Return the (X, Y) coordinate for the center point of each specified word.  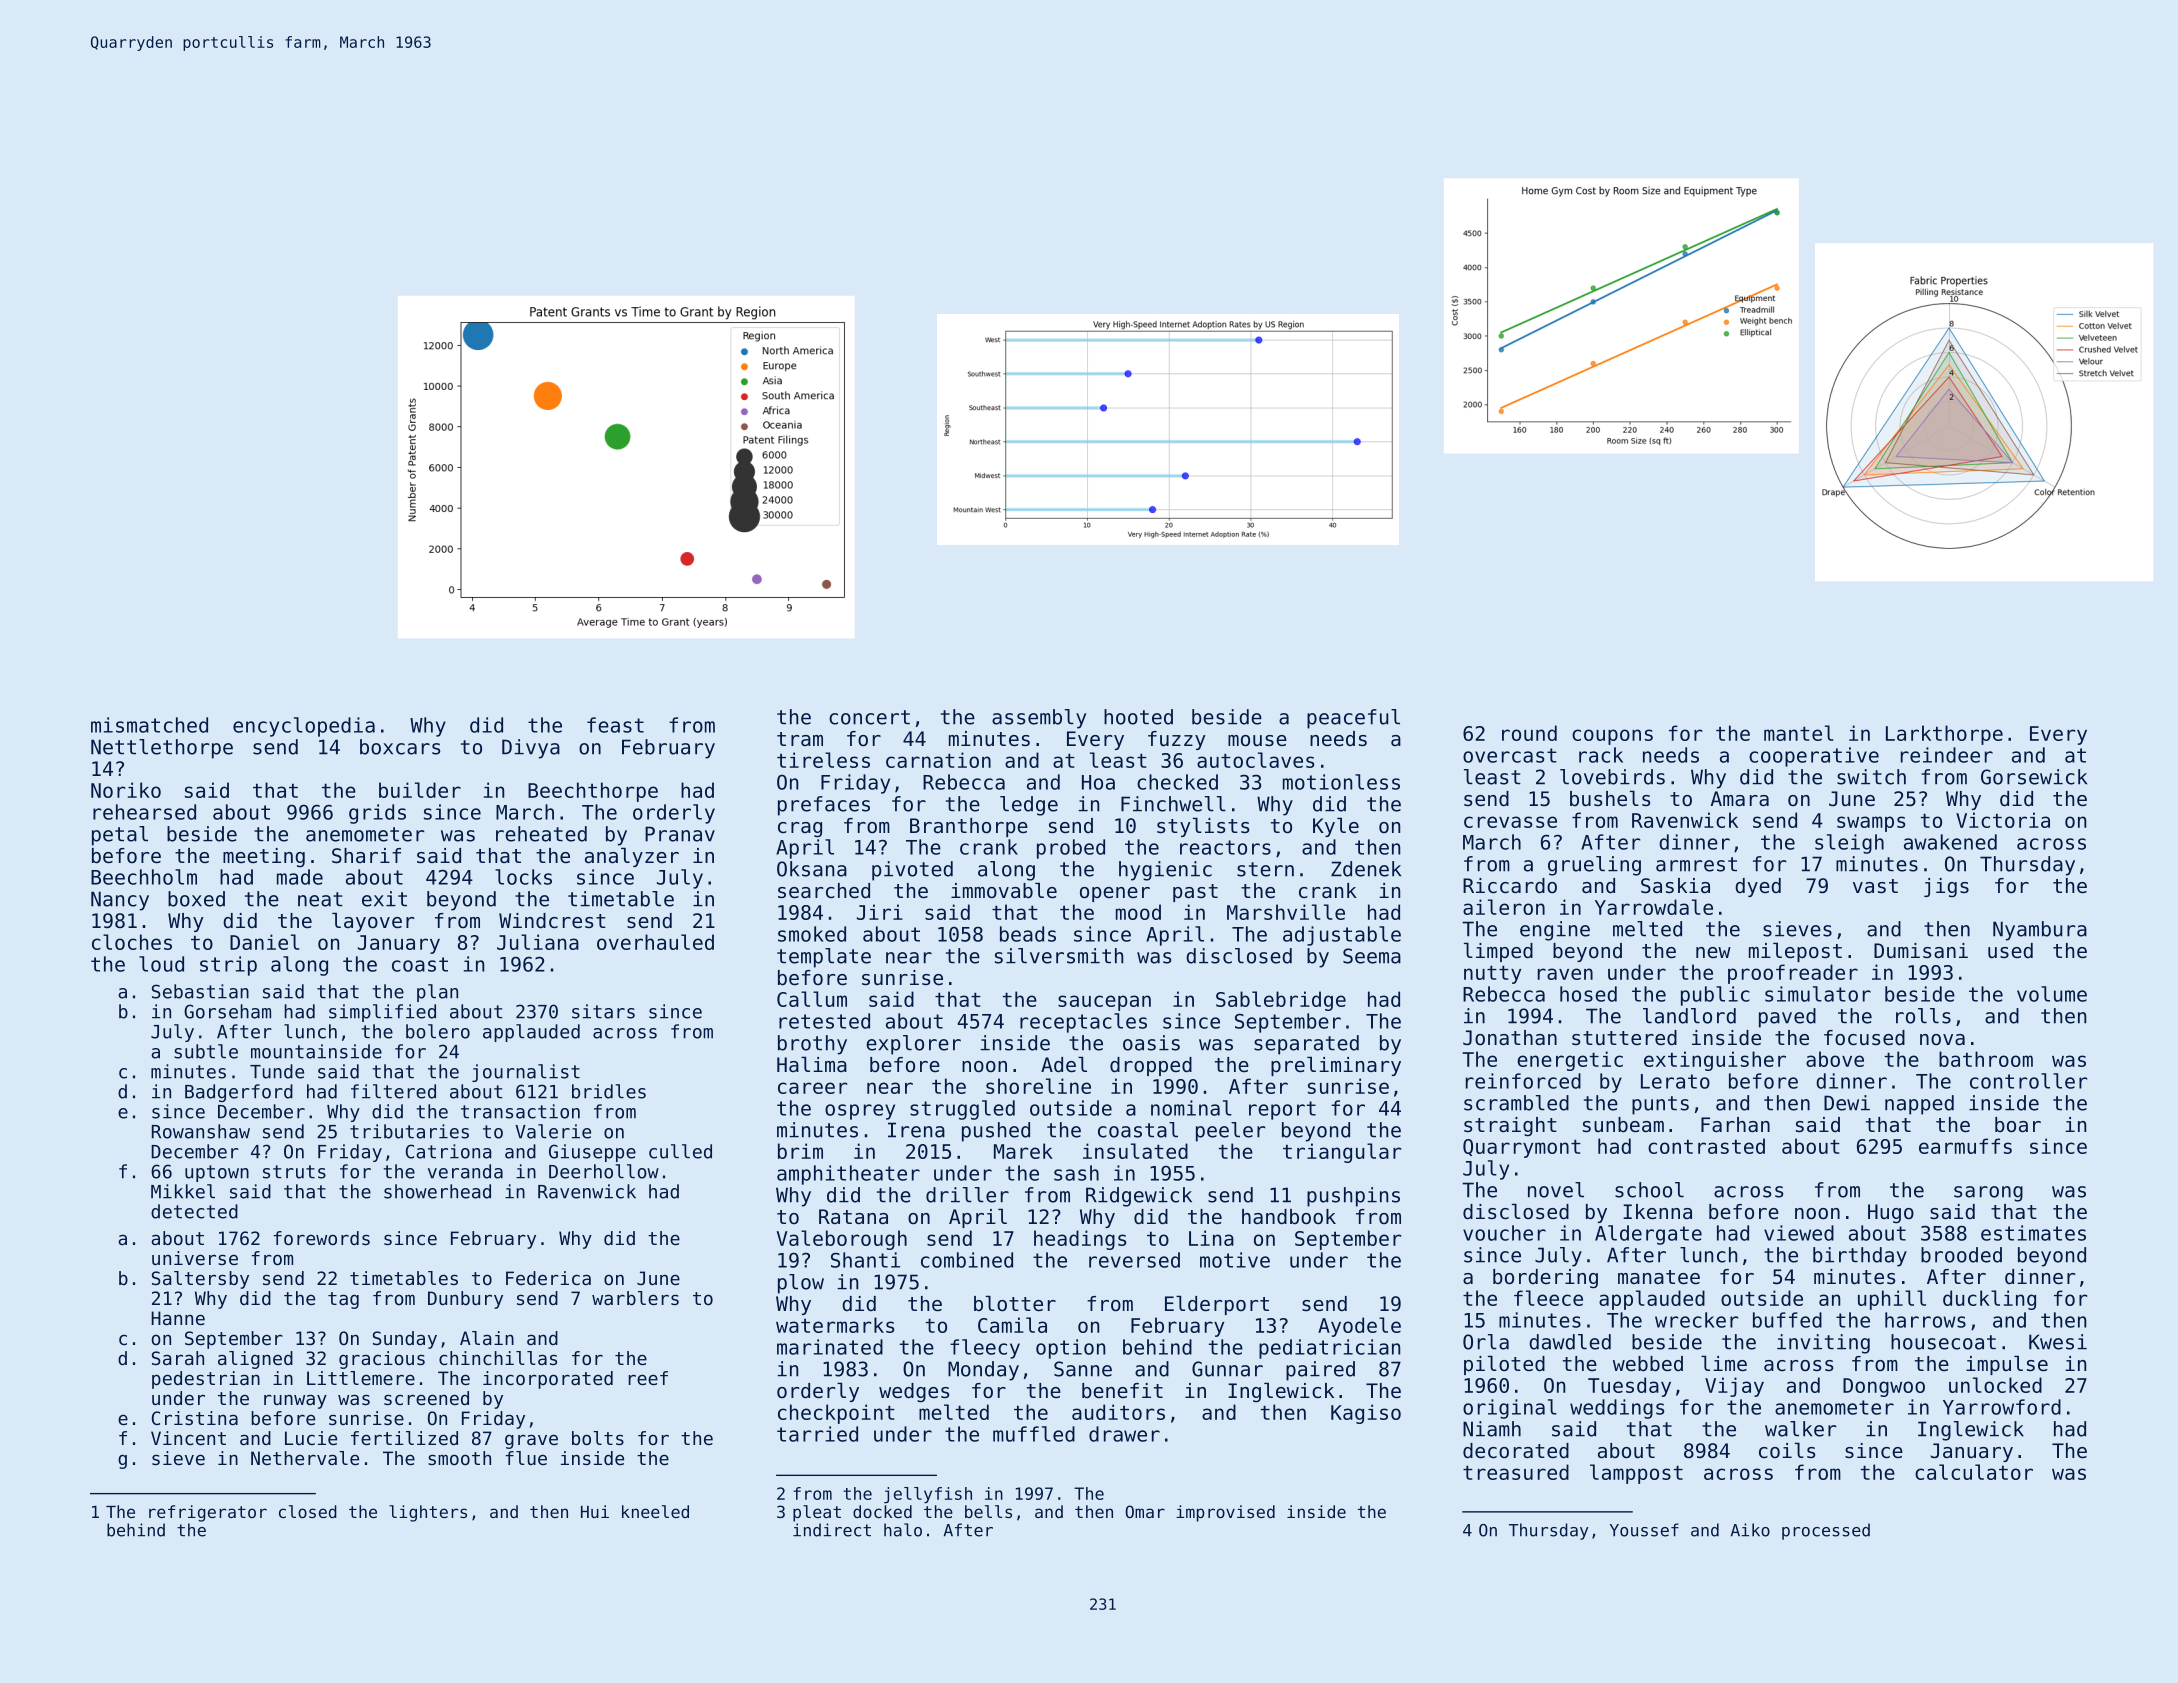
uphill (1892, 1300)
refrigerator (208, 1513)
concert (869, 717)
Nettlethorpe (162, 749)
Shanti (865, 1260)
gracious (382, 1360)
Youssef (1644, 1530)
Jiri (880, 912)
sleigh (1849, 844)
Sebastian (200, 991)
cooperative (1814, 757)
